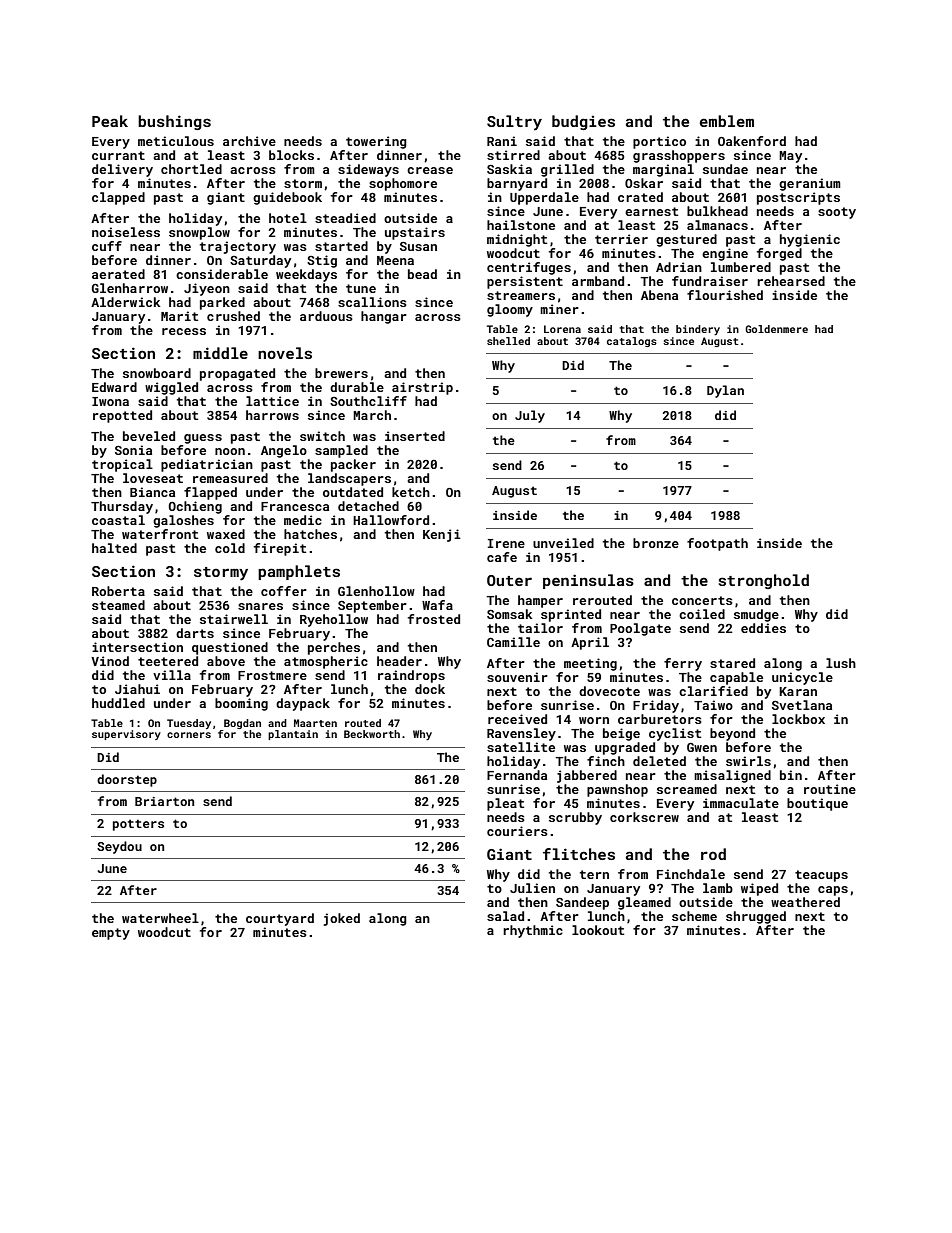 The height and width of the screenshot is (1233, 952). I want to click on noiseless, so click(126, 232).
